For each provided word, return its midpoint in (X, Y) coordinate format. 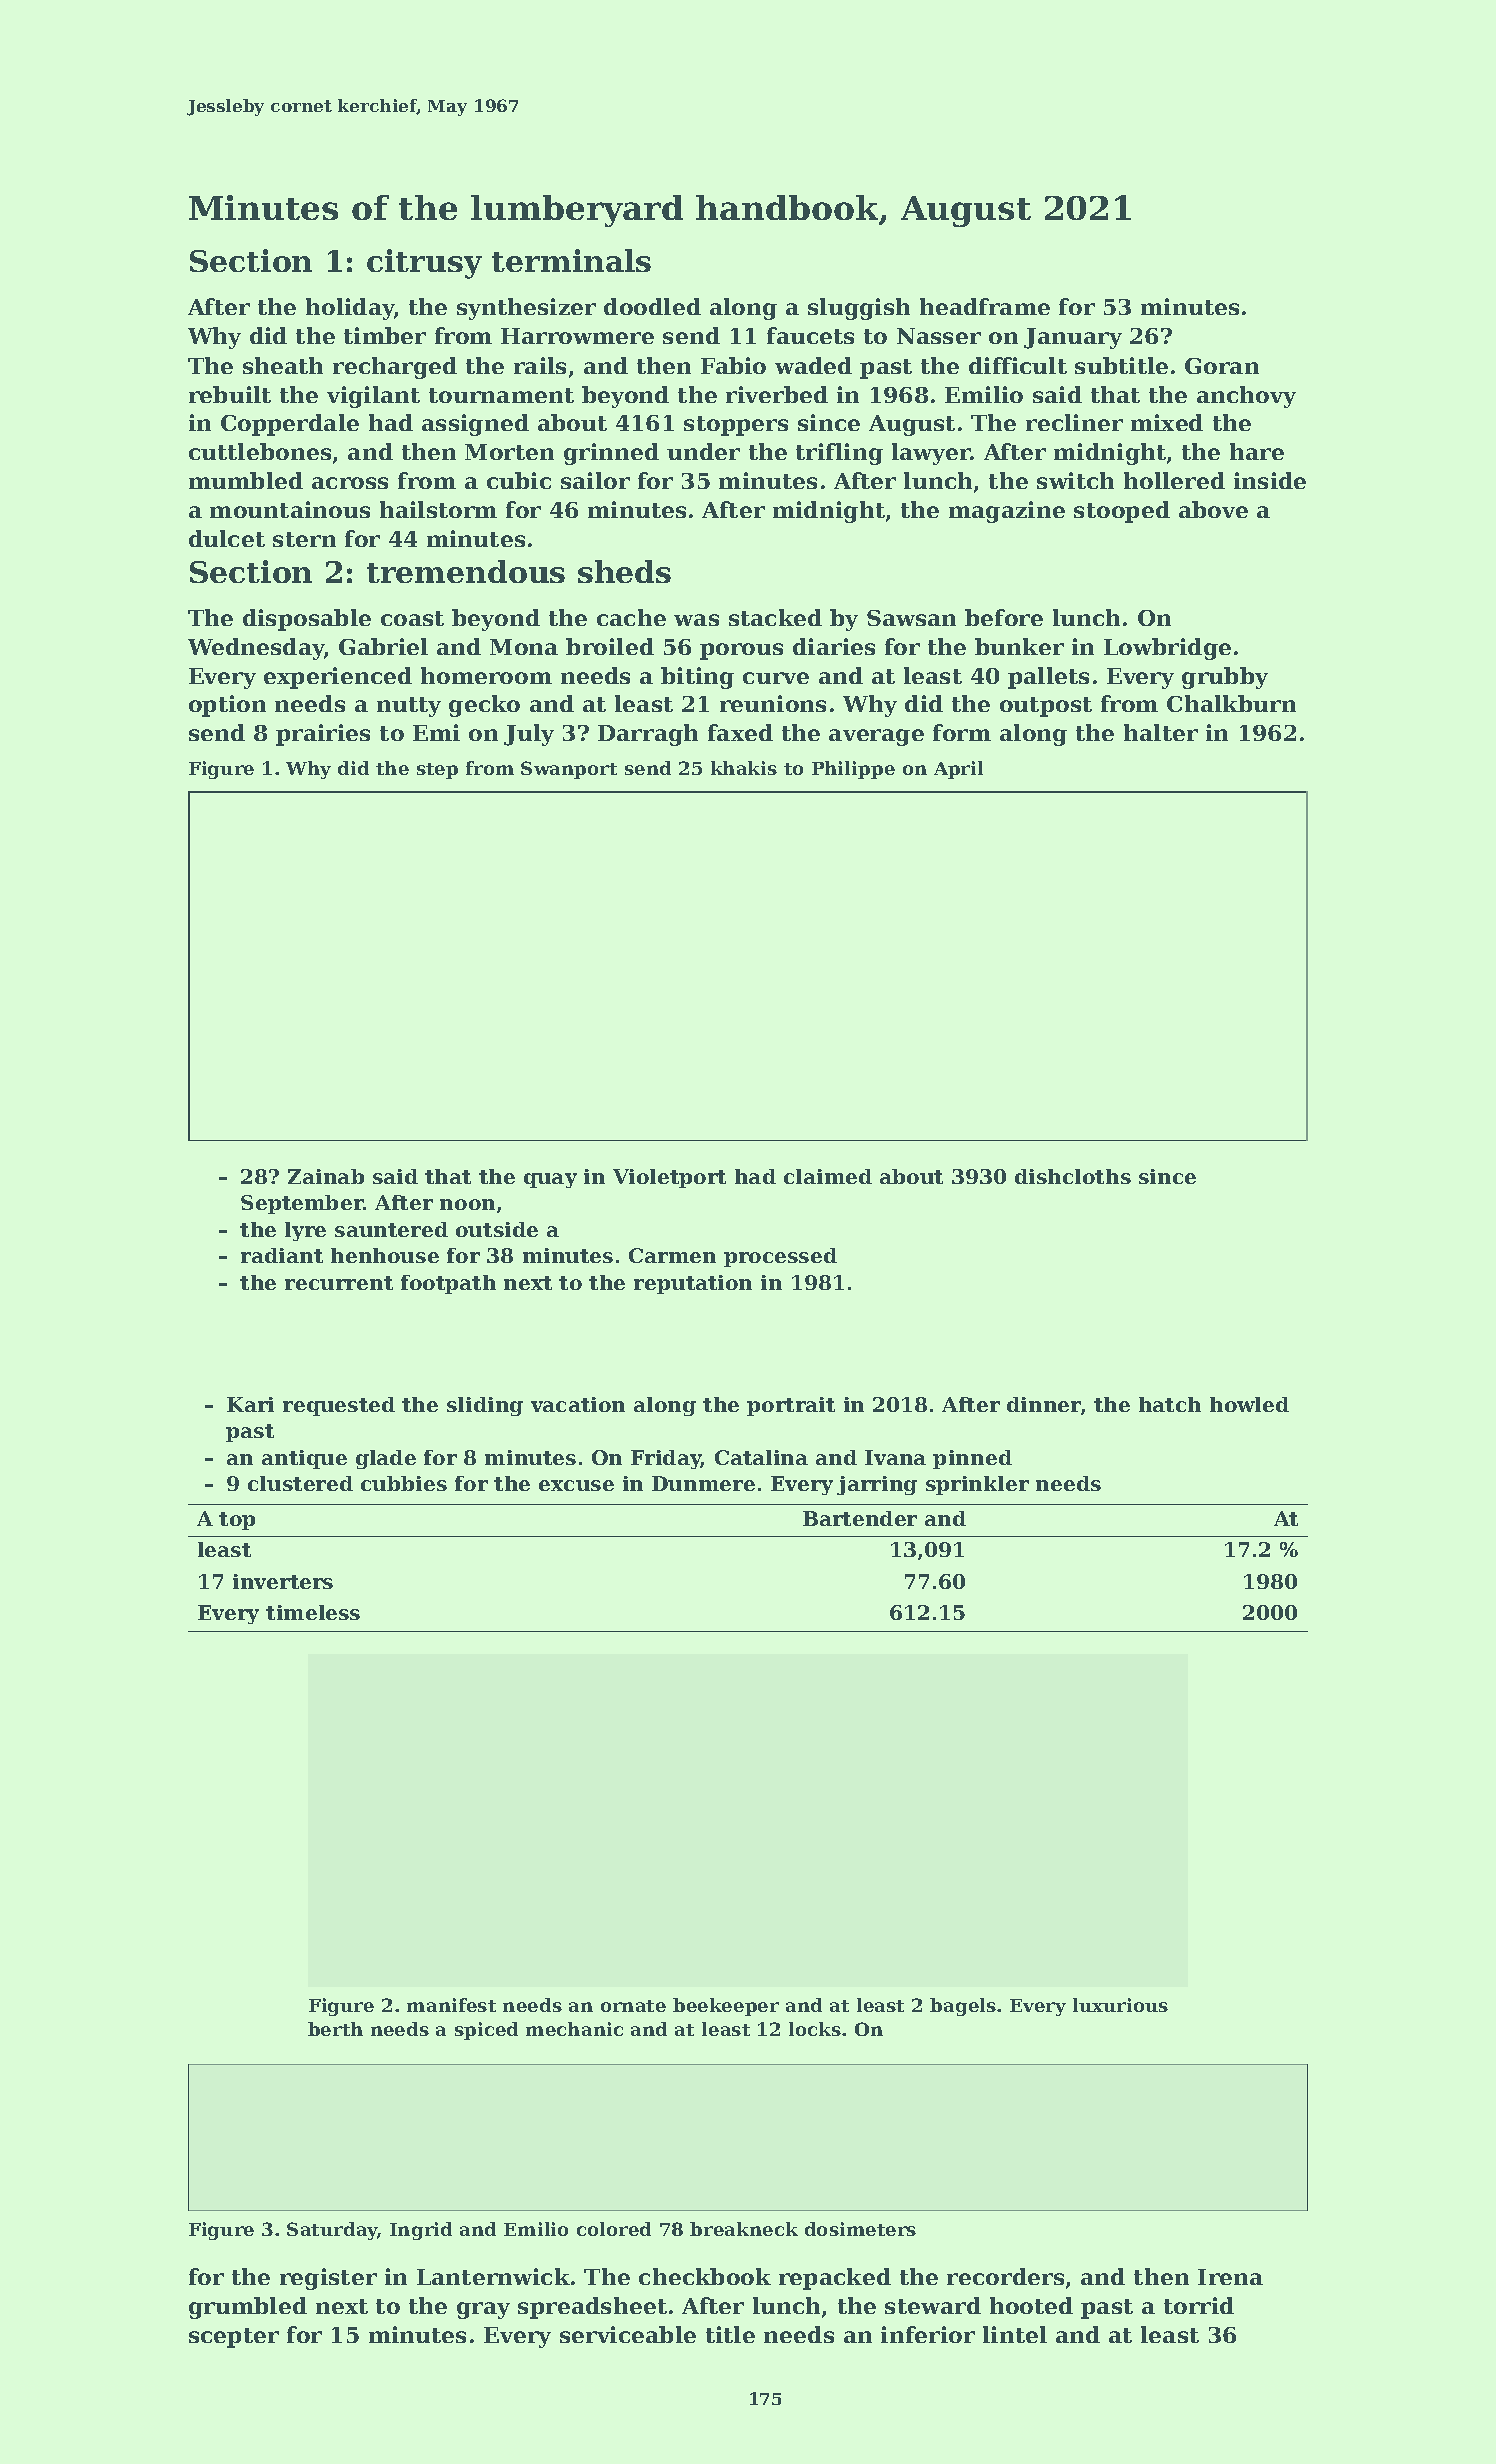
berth (335, 2029)
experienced (338, 678)
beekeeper (726, 2007)
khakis (744, 768)
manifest (451, 2005)
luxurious (1120, 2005)
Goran (1222, 366)
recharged (395, 368)
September (302, 1204)
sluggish (859, 309)
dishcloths (1073, 1176)
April (958, 770)
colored (614, 2229)
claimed (828, 1176)
